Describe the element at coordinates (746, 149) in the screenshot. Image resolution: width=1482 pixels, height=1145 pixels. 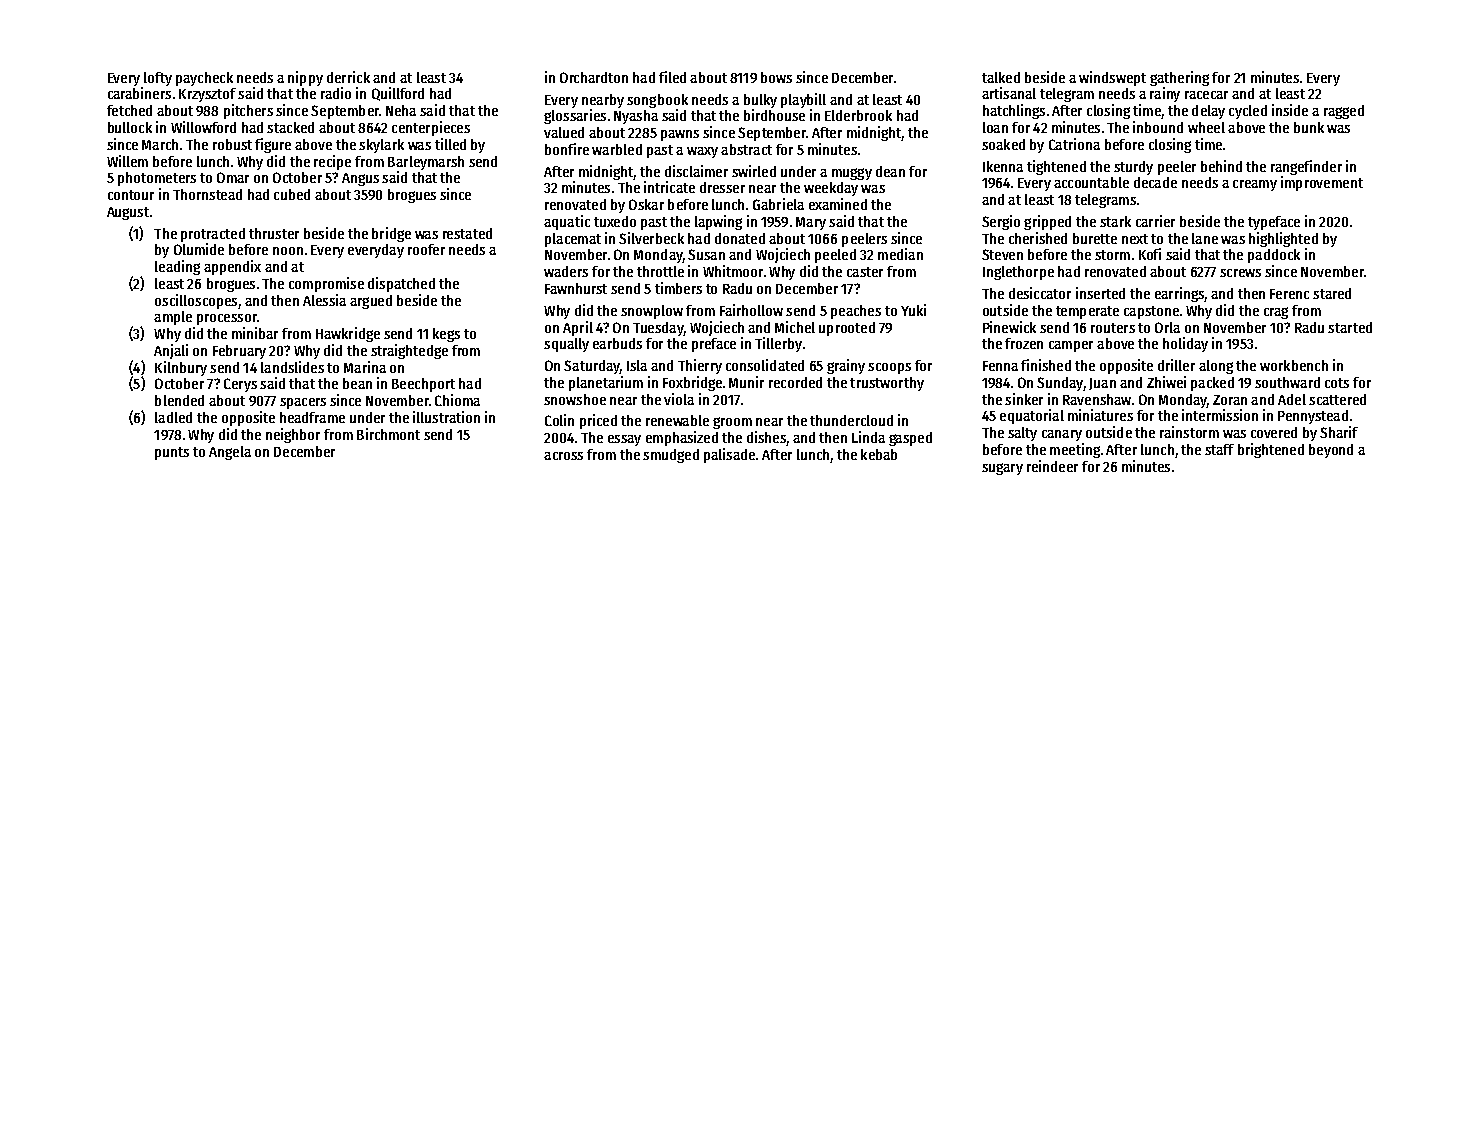
I see `abstract` at that location.
